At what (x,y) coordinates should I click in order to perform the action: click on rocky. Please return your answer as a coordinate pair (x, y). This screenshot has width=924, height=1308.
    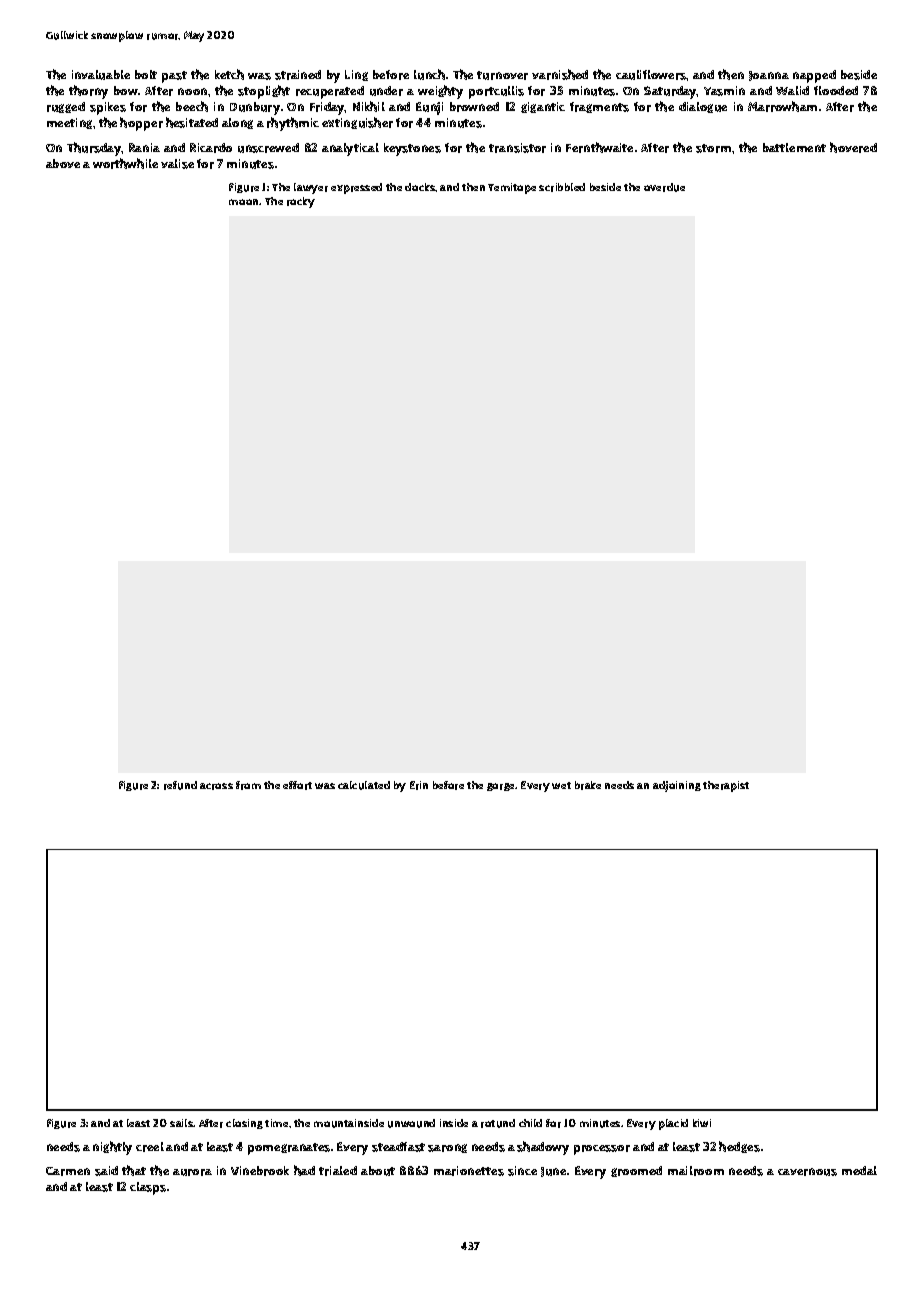
    Looking at the image, I should click on (301, 202).
